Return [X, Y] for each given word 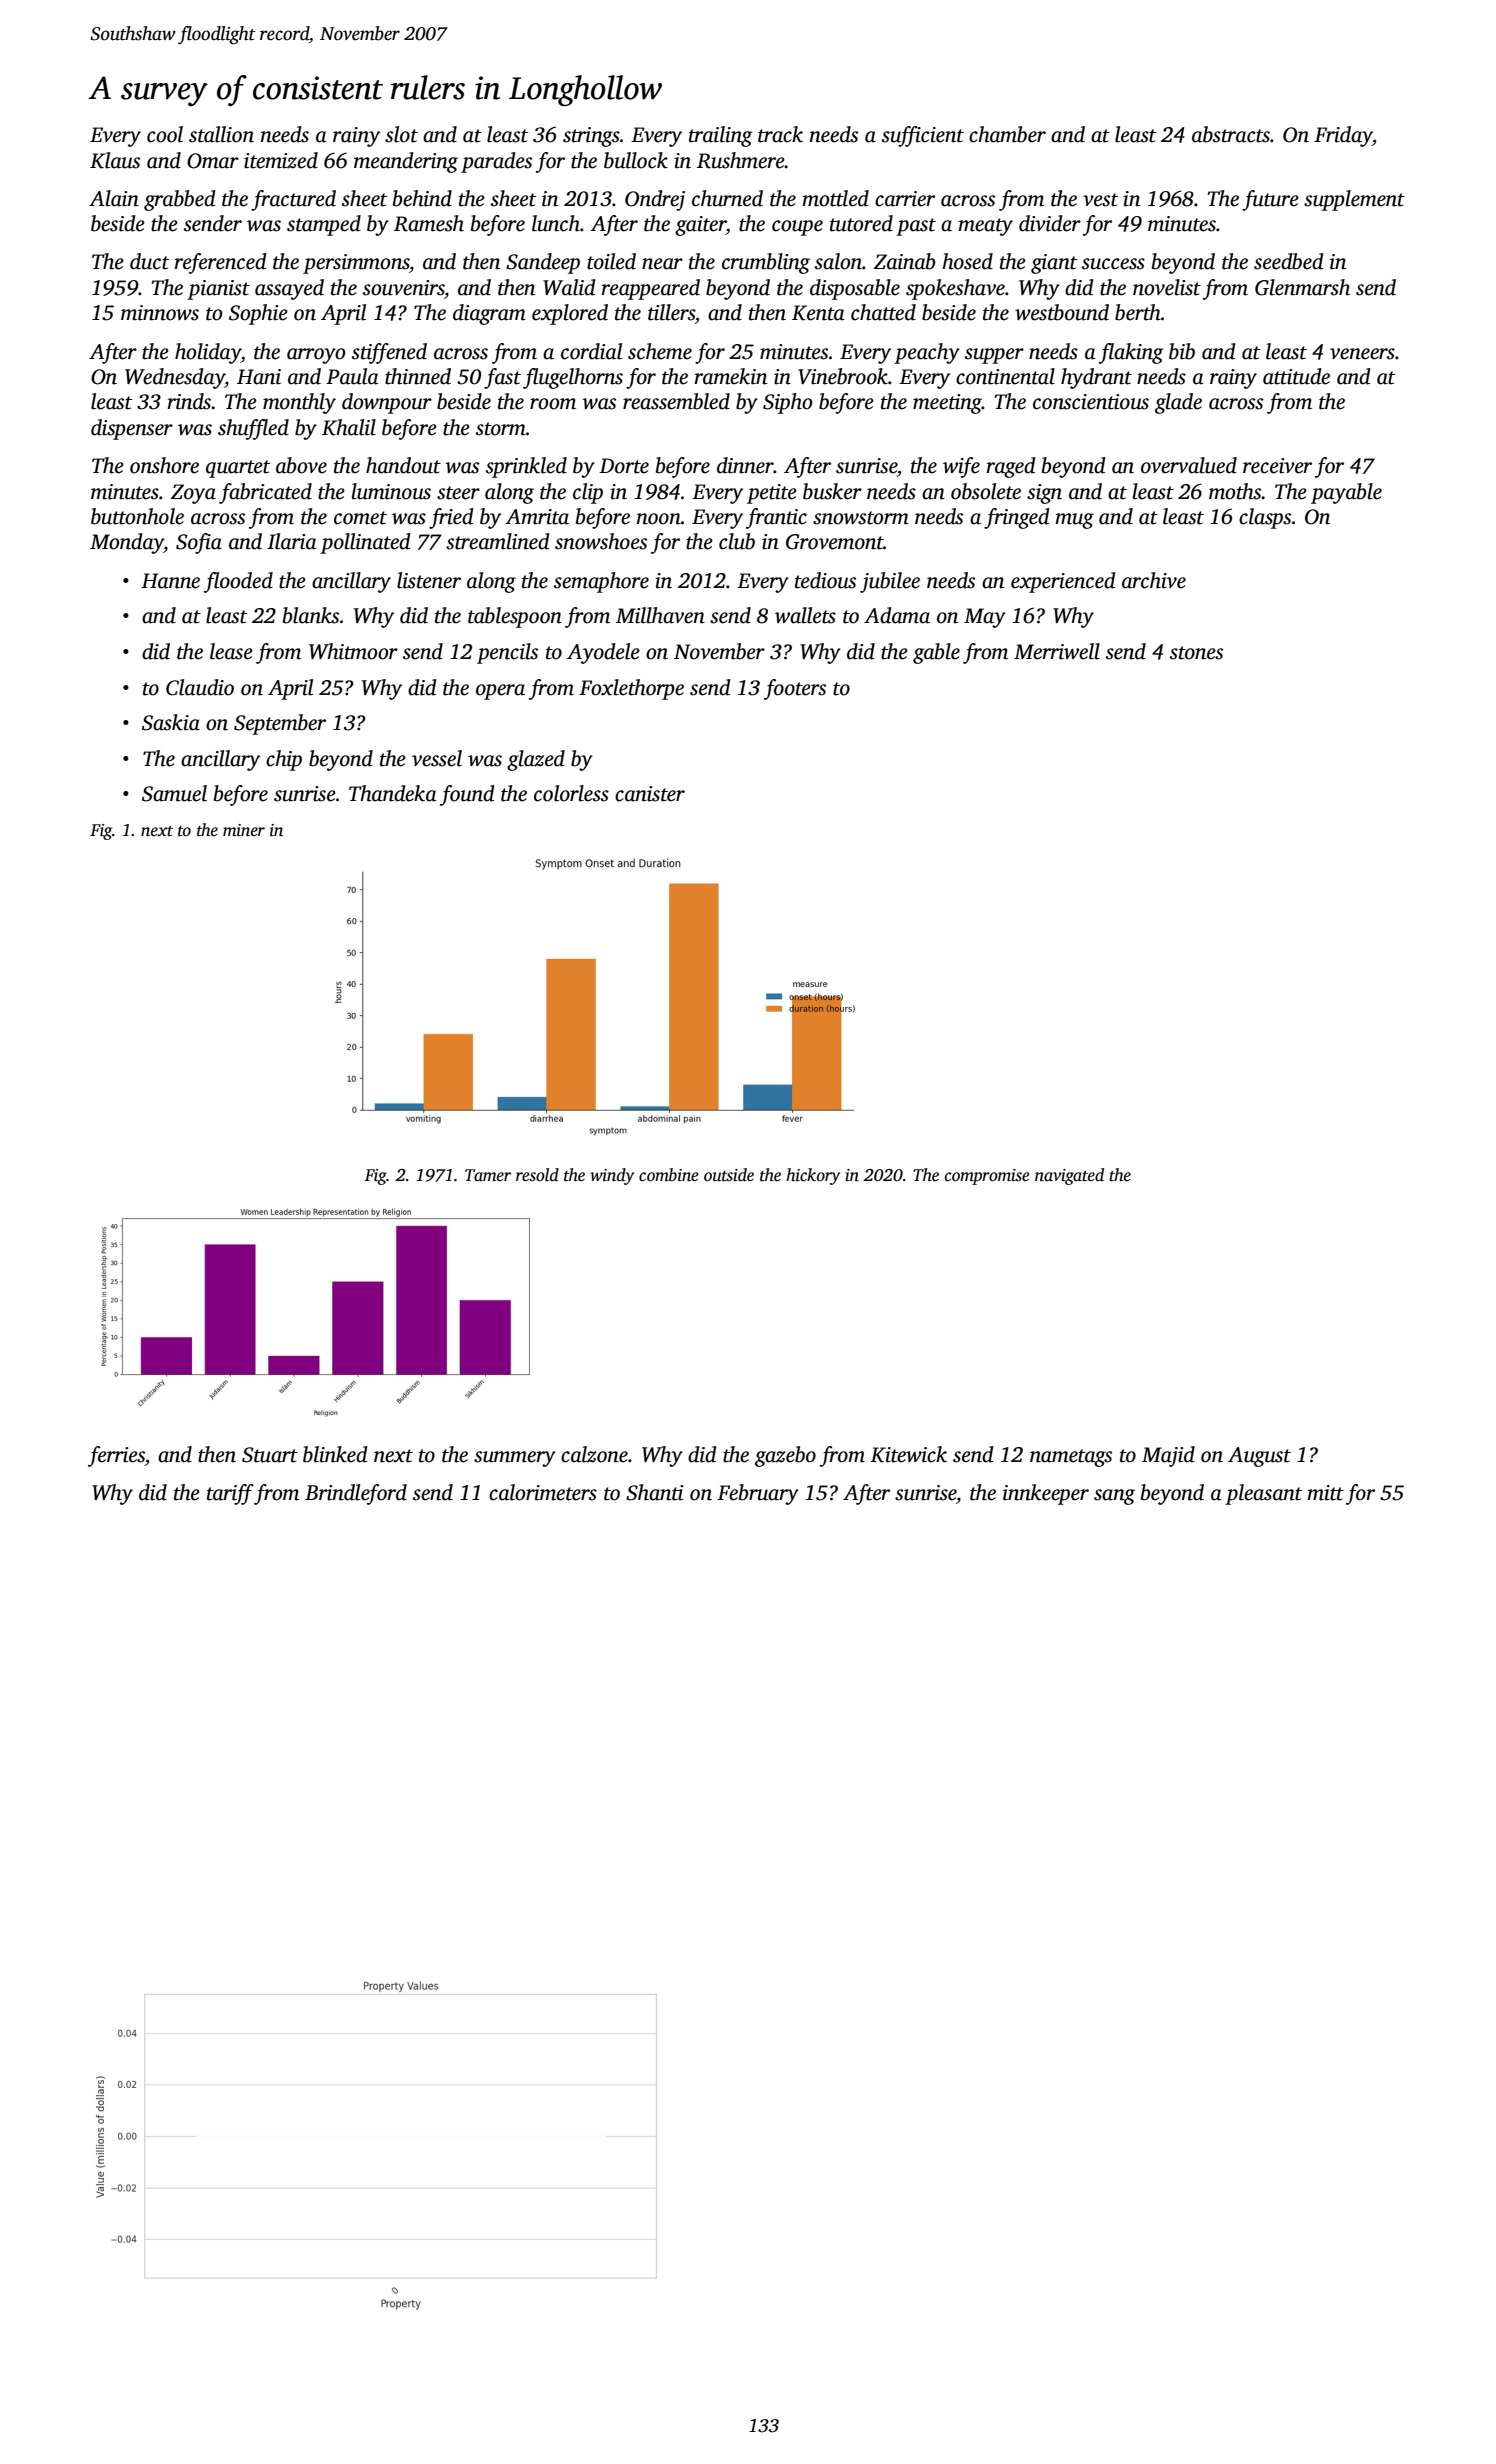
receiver [1277, 466]
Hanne [170, 581]
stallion [221, 134]
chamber [1007, 134]
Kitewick [908, 1454]
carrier [905, 199]
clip [588, 493]
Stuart [270, 1455]
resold [537, 1175]
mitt [1325, 1493]
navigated [1069, 1176]
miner [244, 830]
